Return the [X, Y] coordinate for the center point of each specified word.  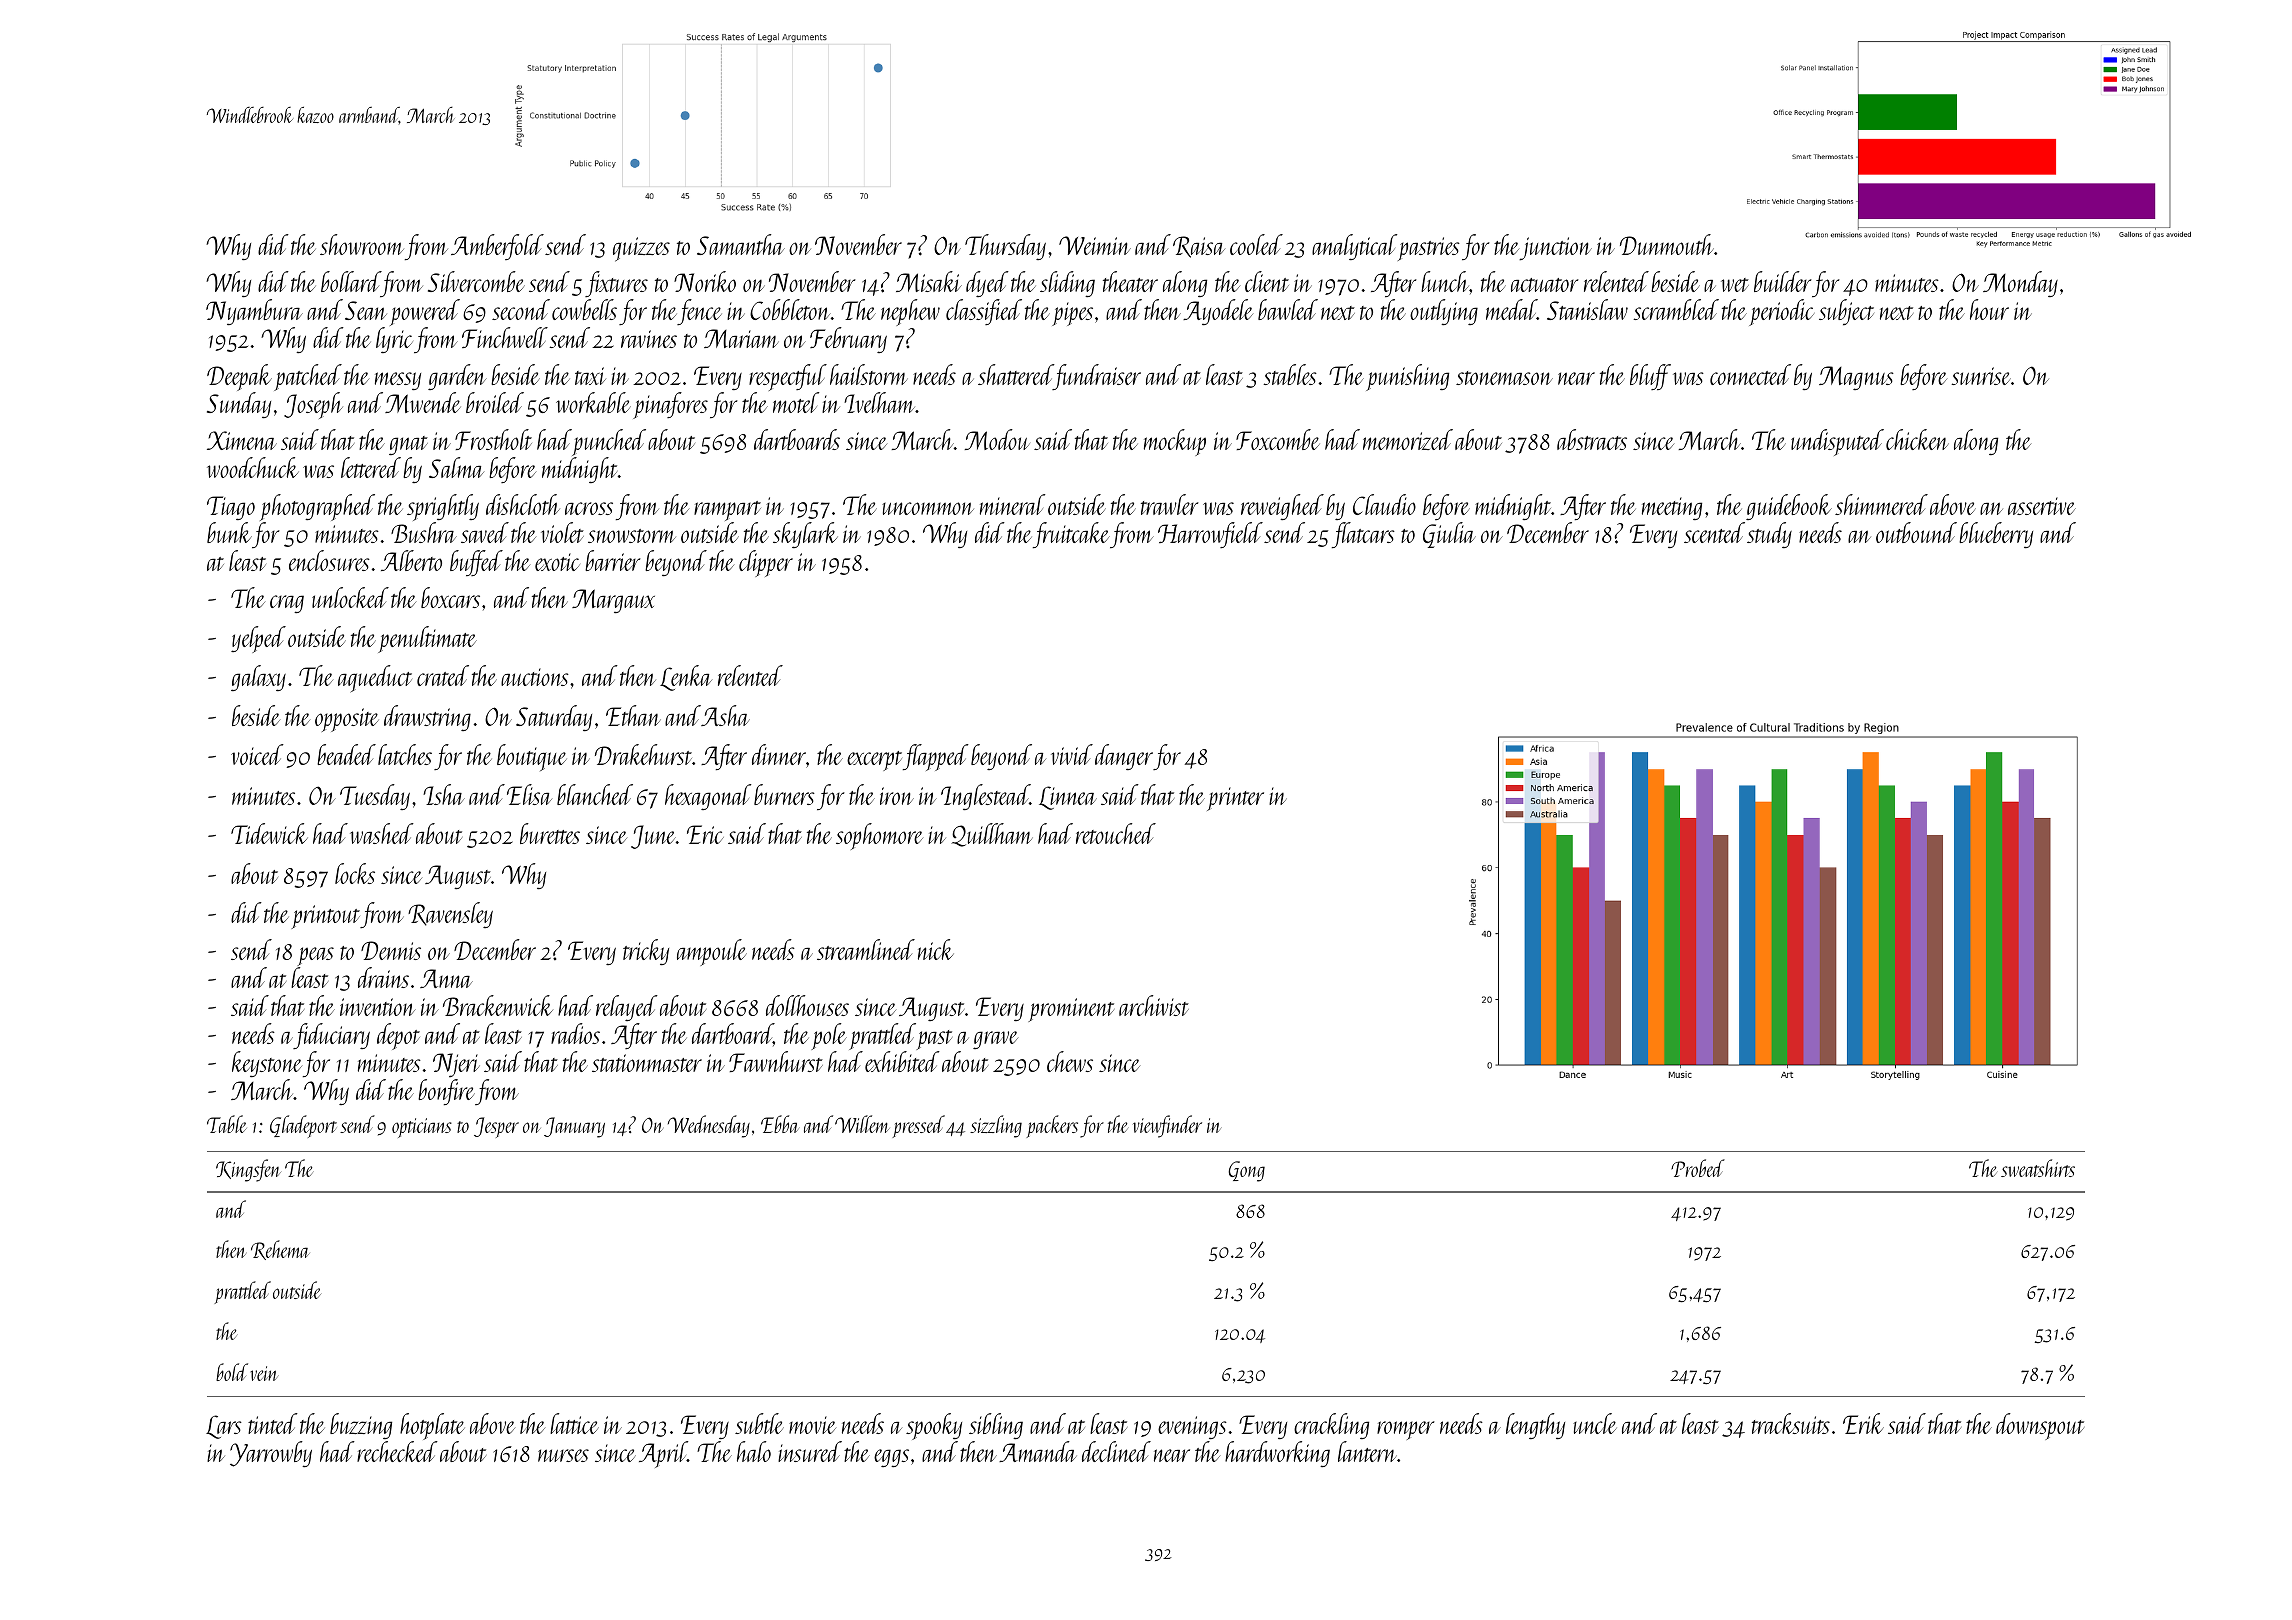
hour [1989, 309]
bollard [351, 281]
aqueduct [375, 679]
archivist [1154, 1005]
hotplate [432, 1427]
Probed [1698, 1168]
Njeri [456, 1065]
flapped [936, 757]
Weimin [1095, 245]
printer [1235, 799]
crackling [1331, 1426]
